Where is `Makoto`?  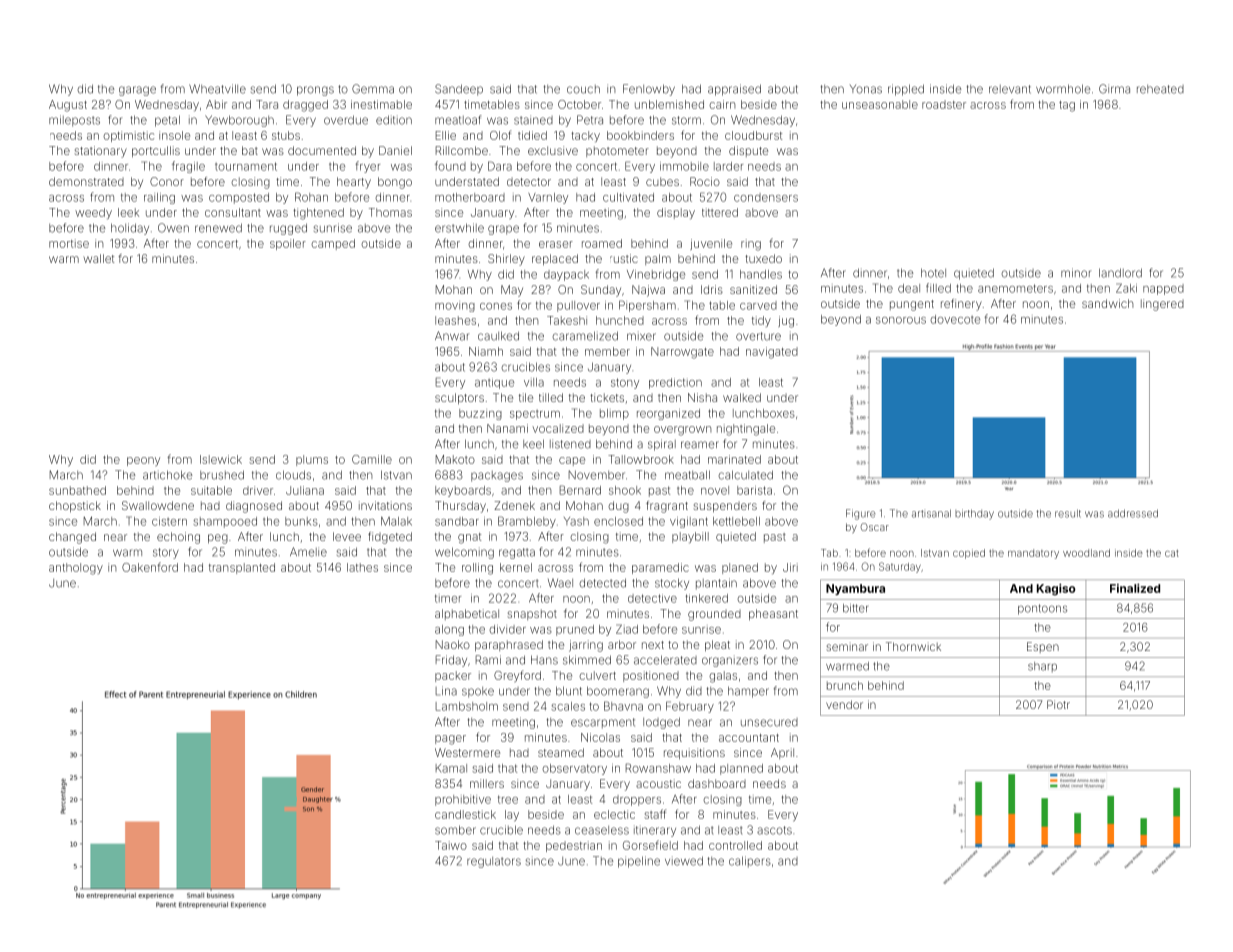
Makoto is located at coordinates (455, 459).
